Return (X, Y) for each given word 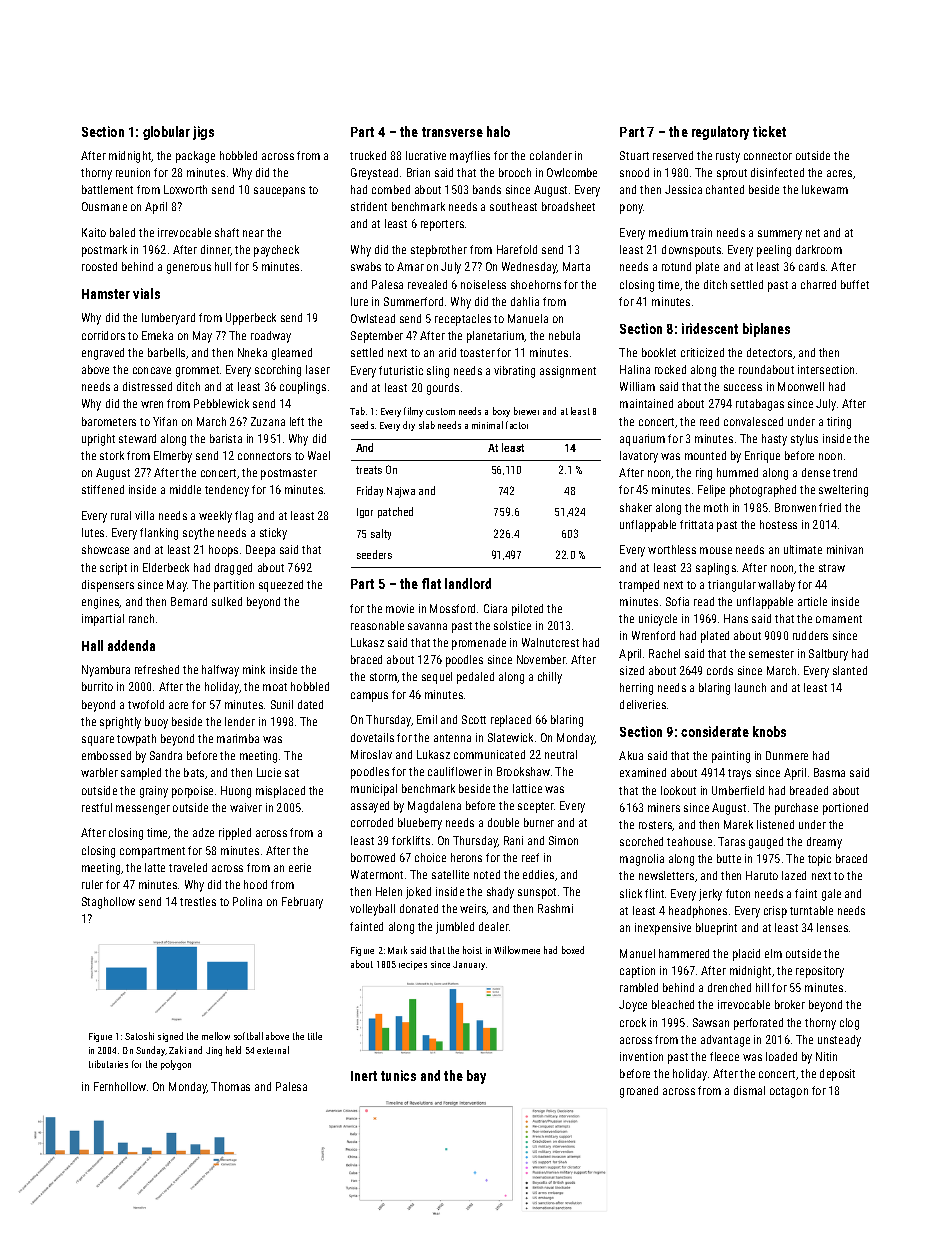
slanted (850, 670)
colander (551, 155)
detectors (769, 352)
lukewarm (825, 189)
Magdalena (434, 807)
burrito (97, 686)
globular (166, 133)
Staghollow (108, 903)
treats (369, 470)
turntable (811, 910)
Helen (389, 891)
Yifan (165, 421)
